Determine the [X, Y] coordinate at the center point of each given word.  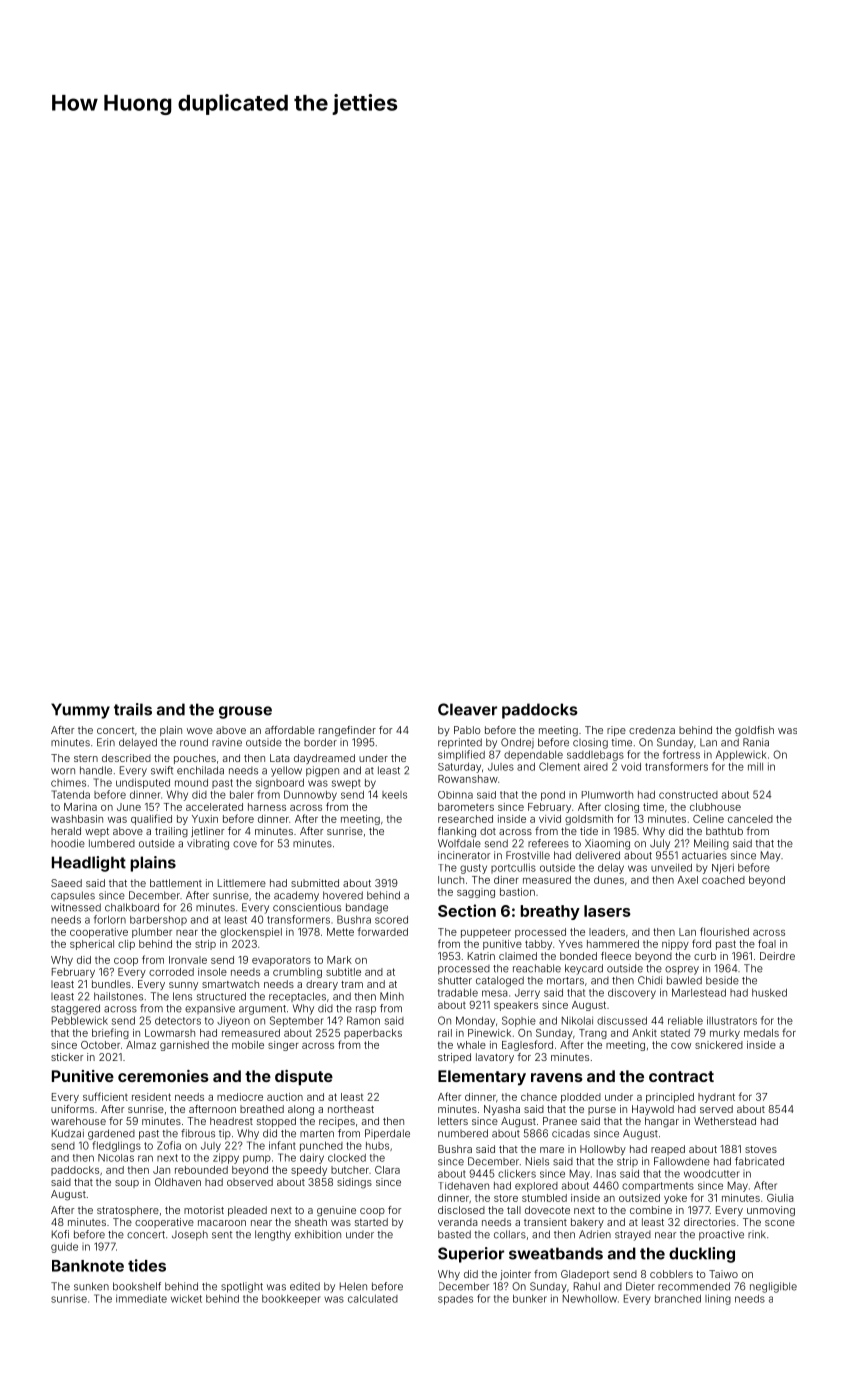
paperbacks [373, 1034]
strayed [633, 1236]
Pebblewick [80, 1020]
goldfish [754, 731]
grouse [245, 712]
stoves [761, 1149]
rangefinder [347, 731]
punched [321, 1147]
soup [127, 1184]
